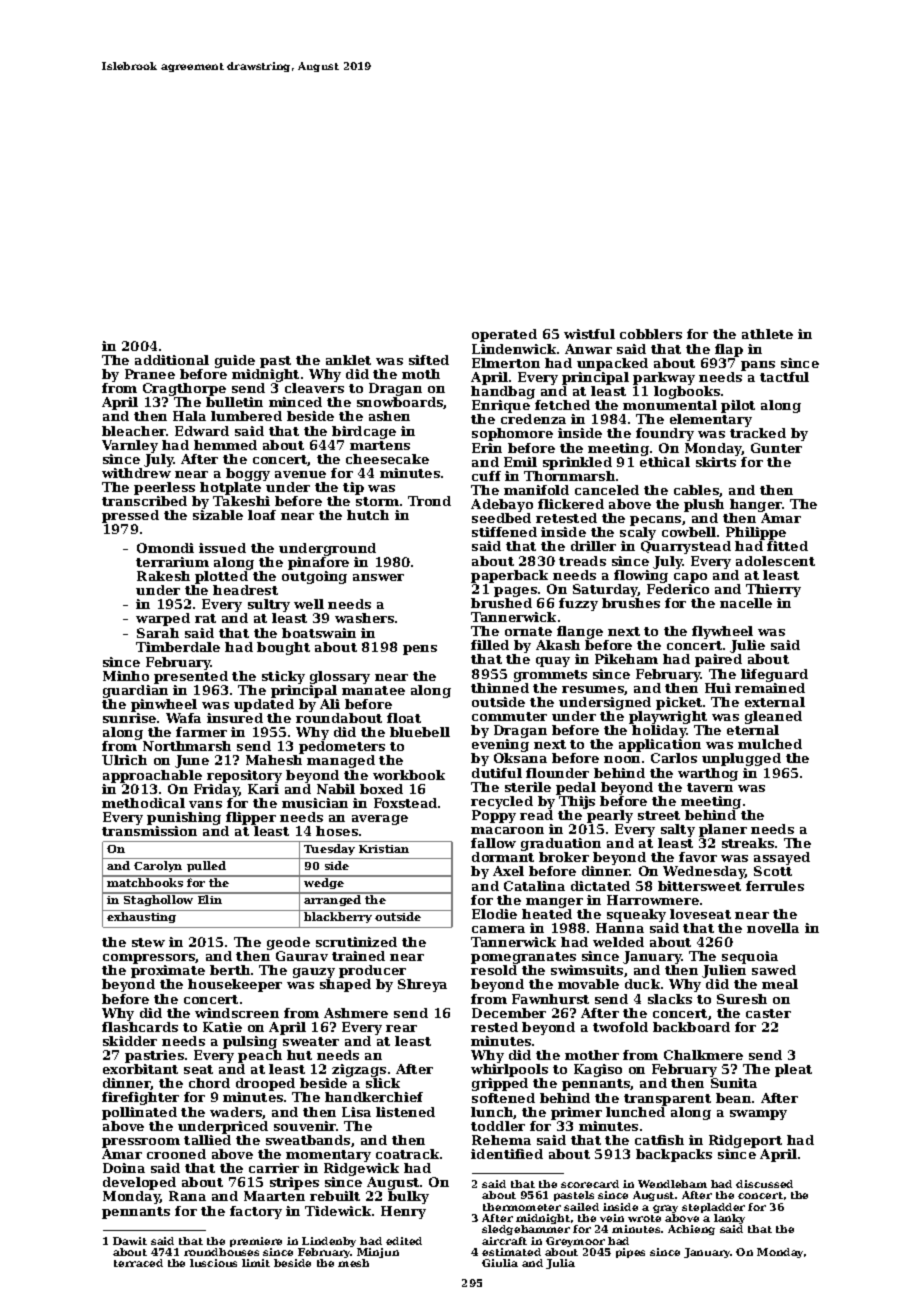 Image resolution: width=924 pixels, height=1308 pixels. Describe the element at coordinates (256, 1242) in the screenshot. I see `premiere` at that location.
